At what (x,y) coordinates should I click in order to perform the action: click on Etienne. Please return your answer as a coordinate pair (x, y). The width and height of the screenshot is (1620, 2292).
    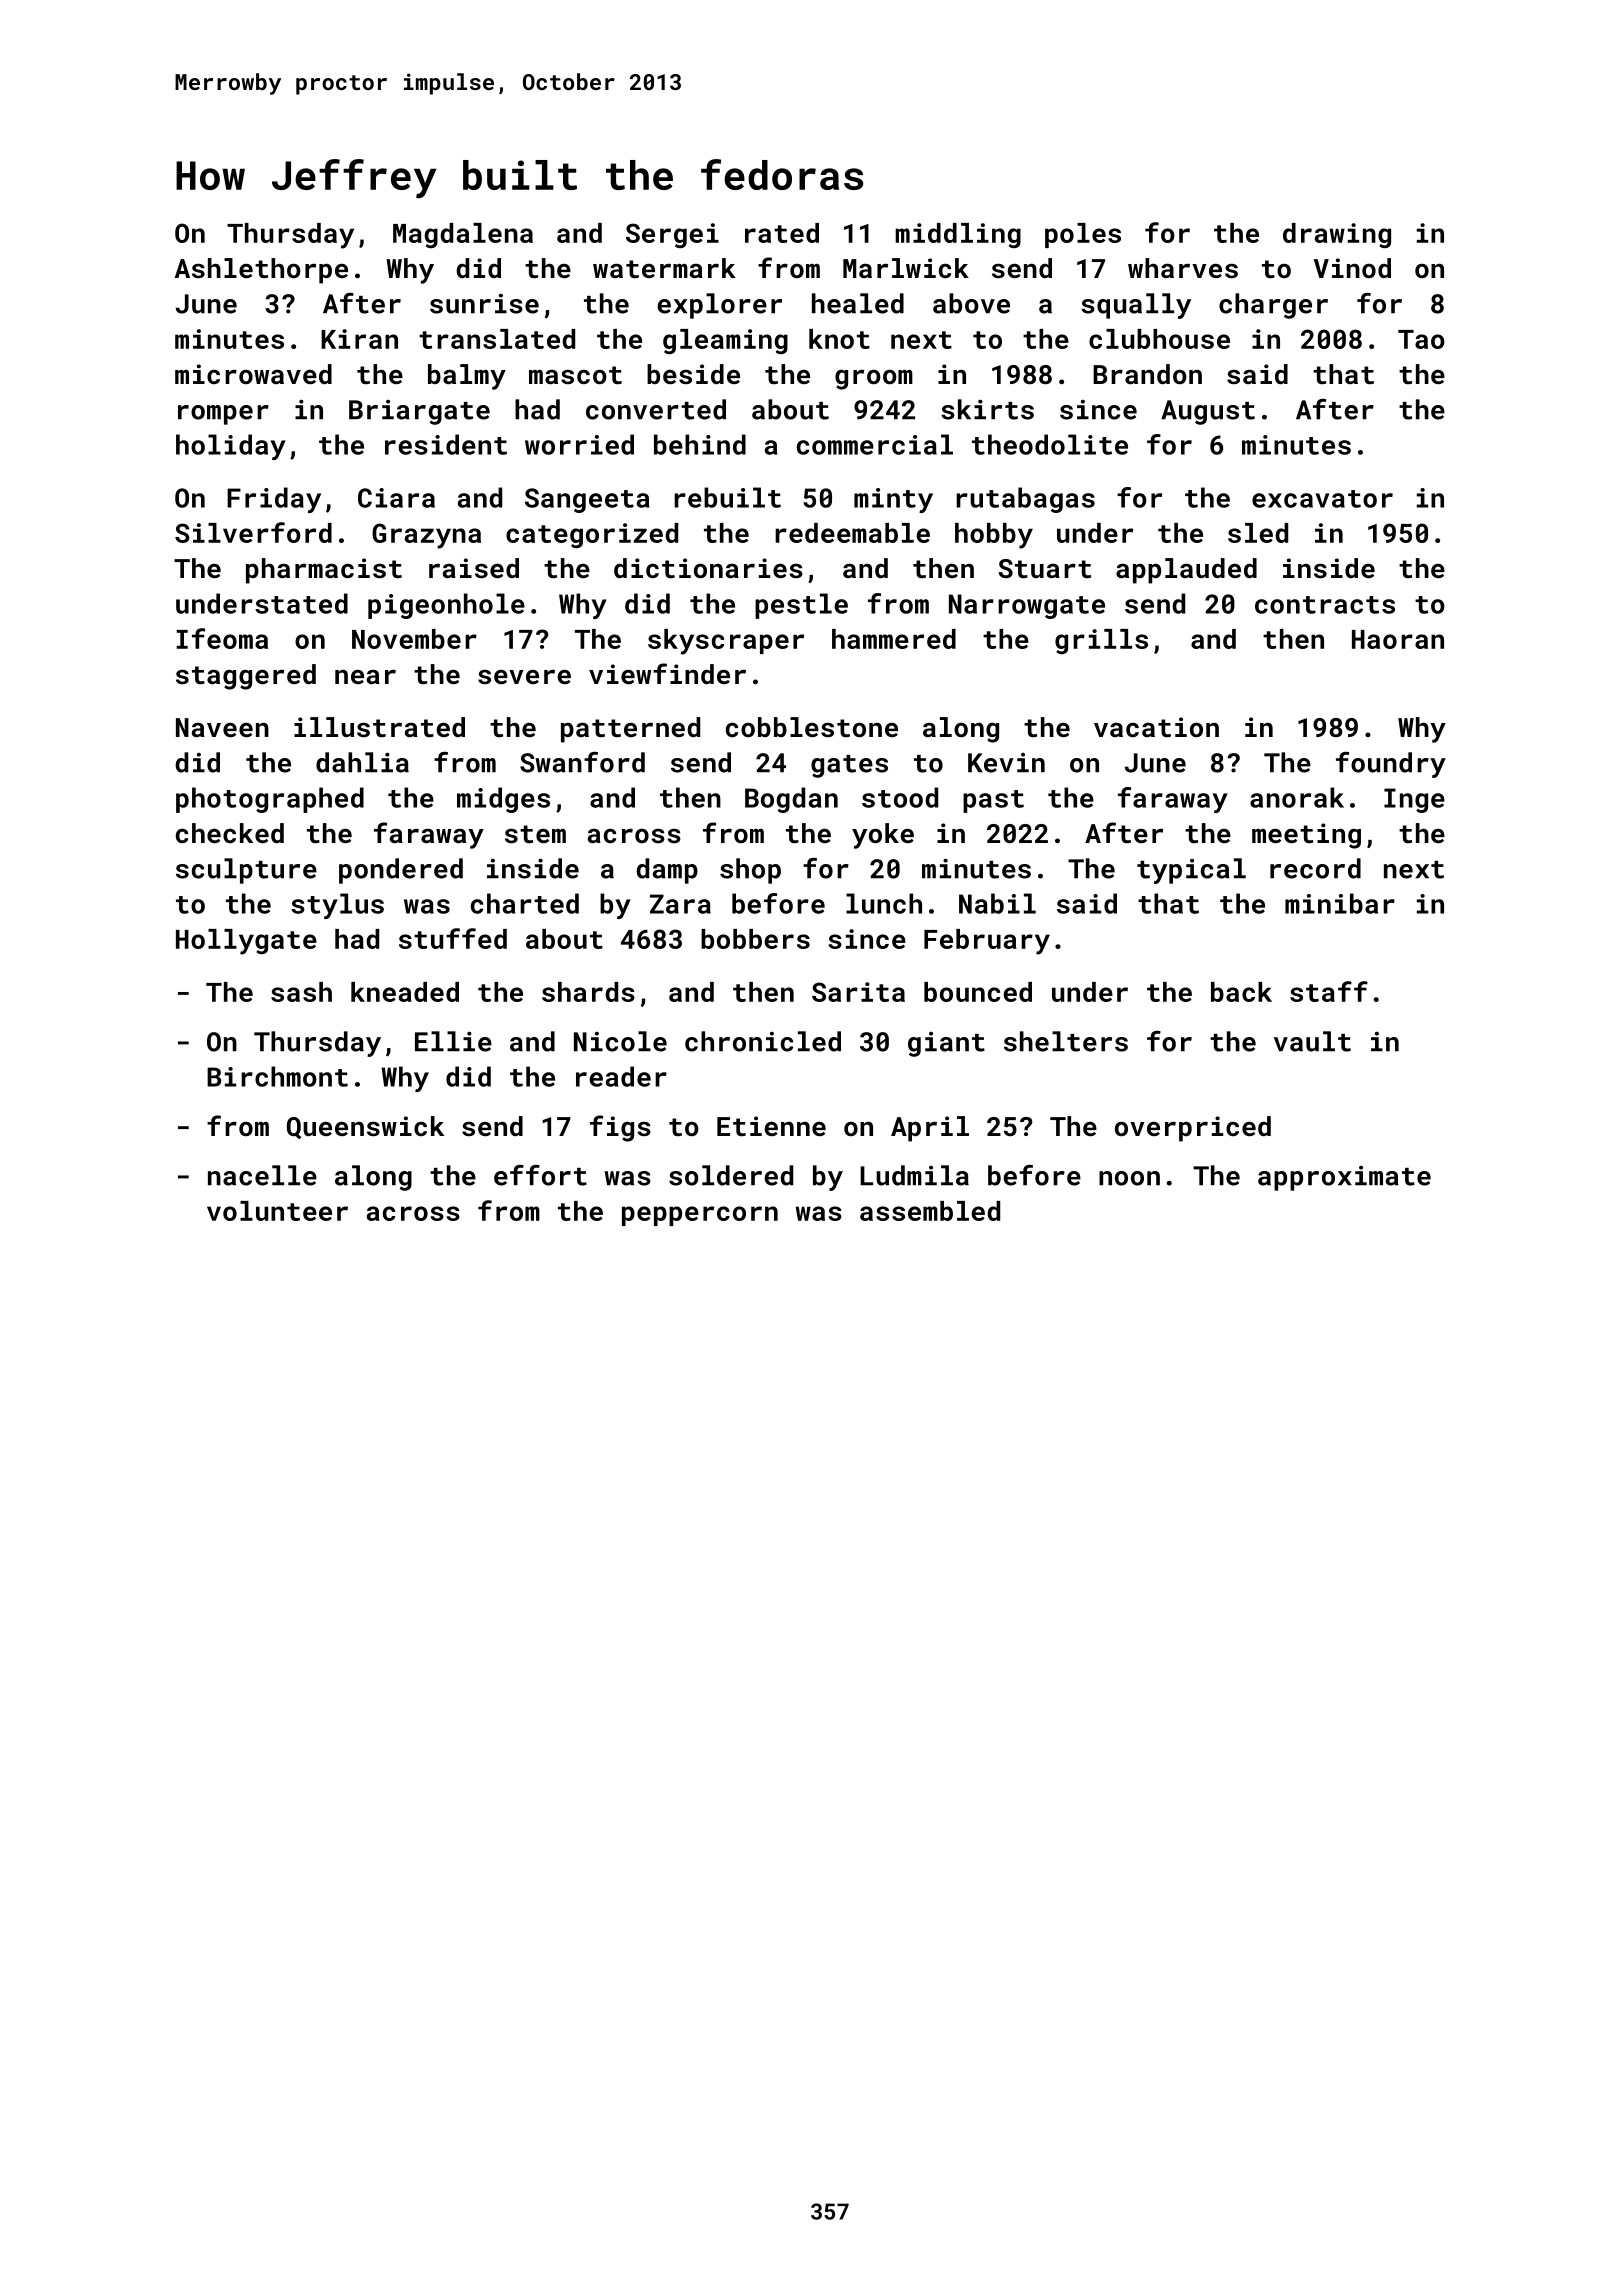
    Looking at the image, I should click on (771, 1126).
